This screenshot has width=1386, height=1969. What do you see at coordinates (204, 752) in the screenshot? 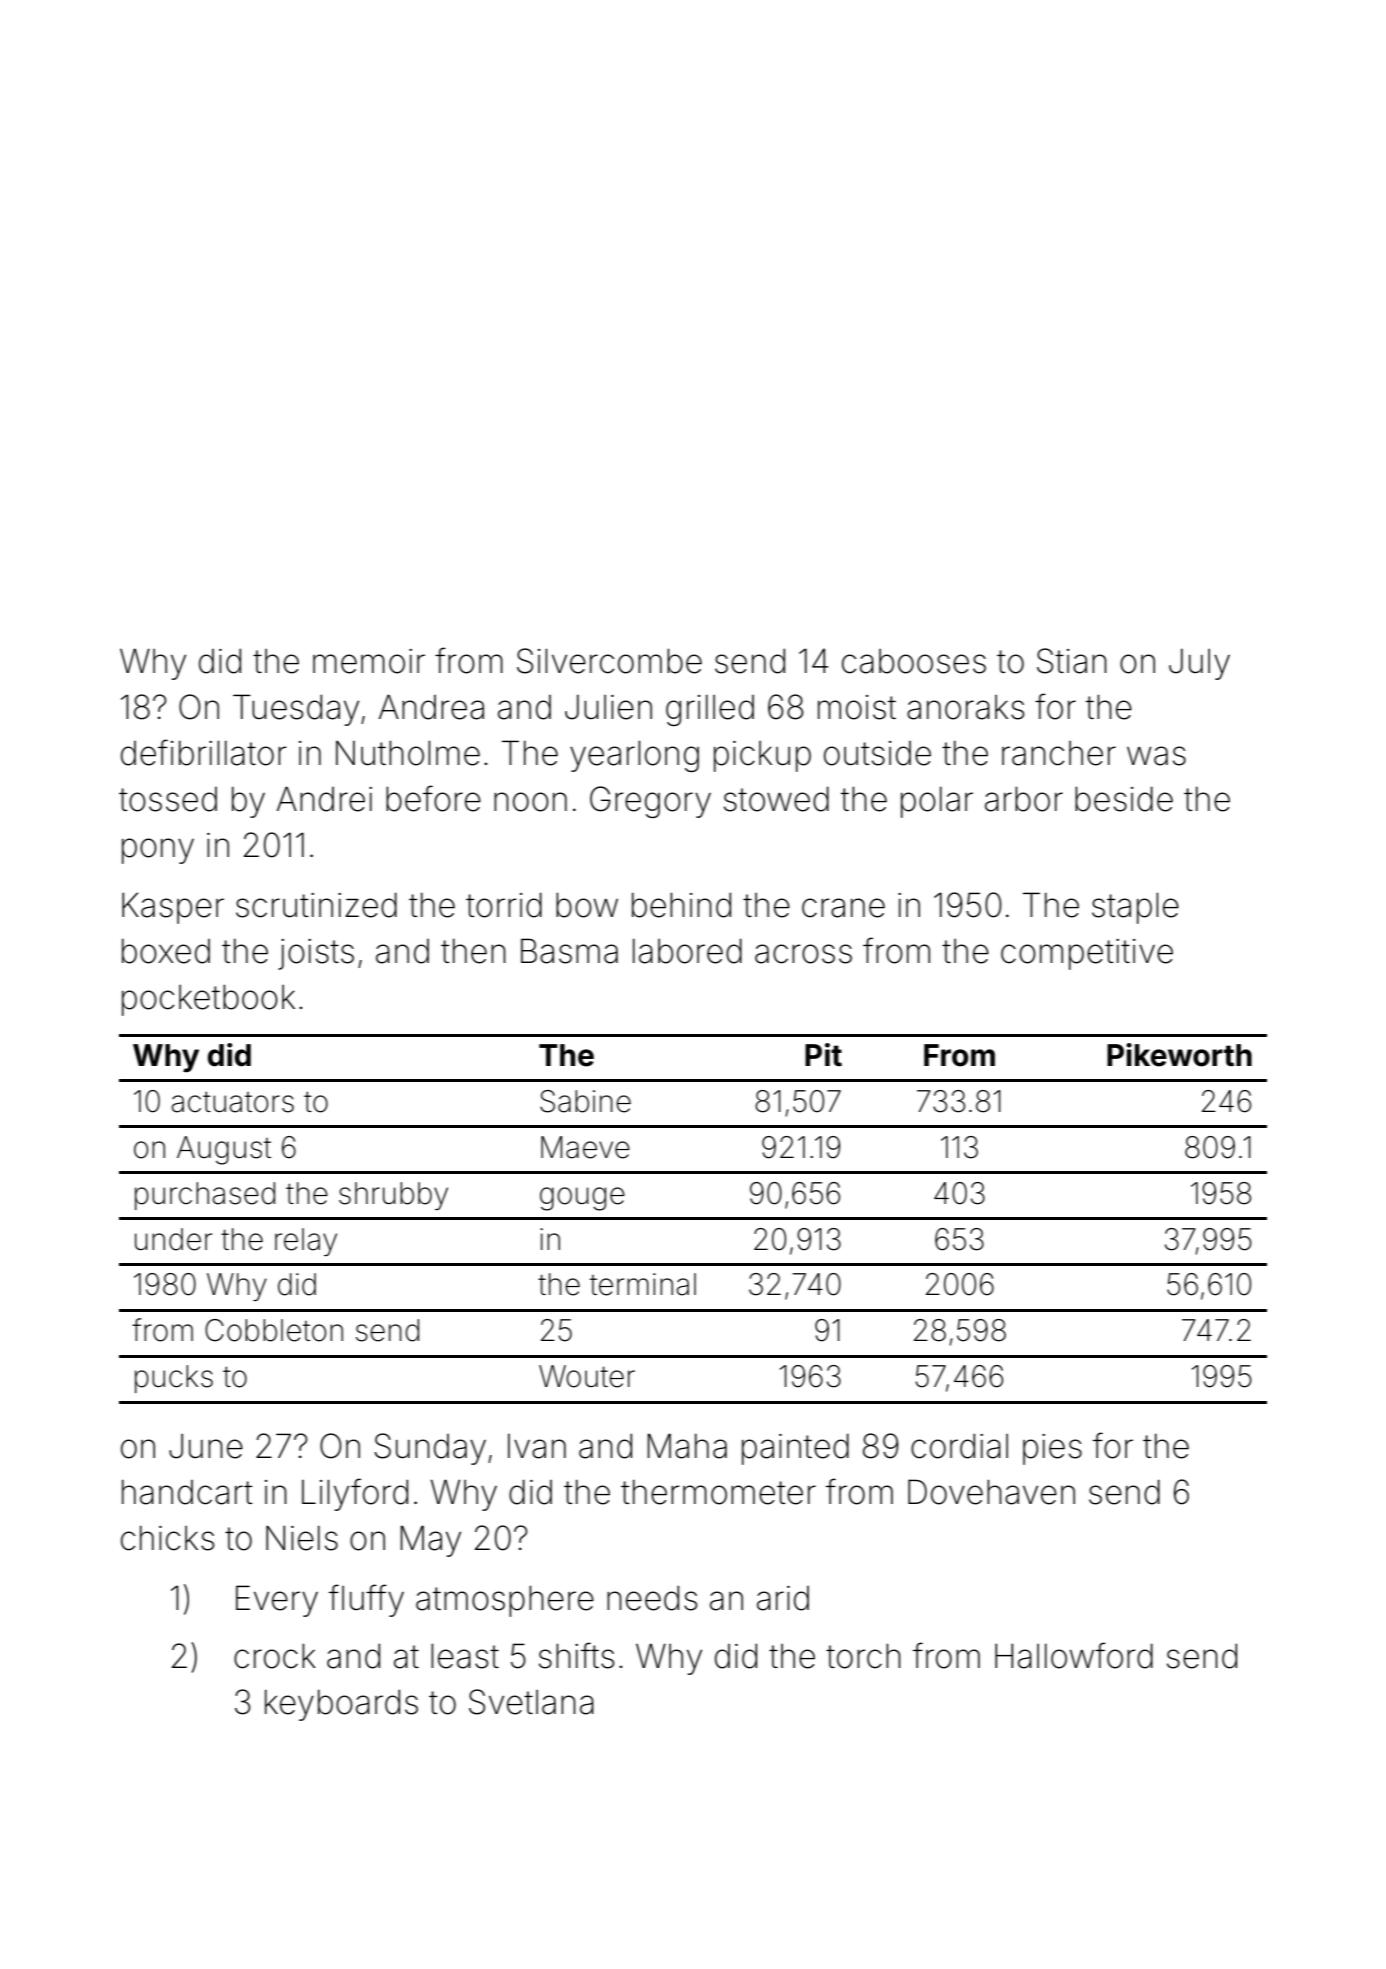
I see `defibrillator` at bounding box center [204, 752].
